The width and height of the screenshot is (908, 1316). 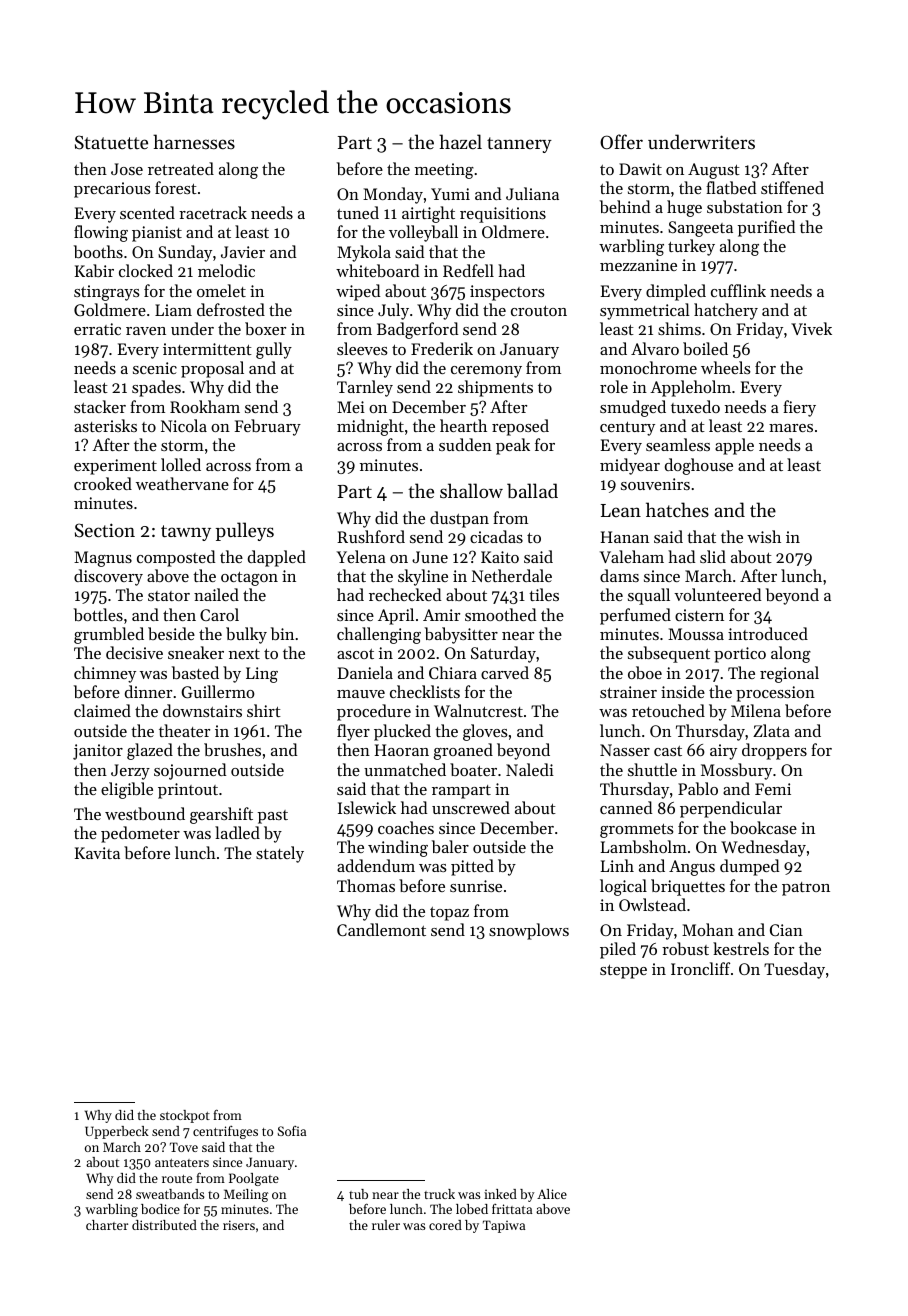 What do you see at coordinates (182, 1163) in the screenshot?
I see `anteaters` at bounding box center [182, 1163].
